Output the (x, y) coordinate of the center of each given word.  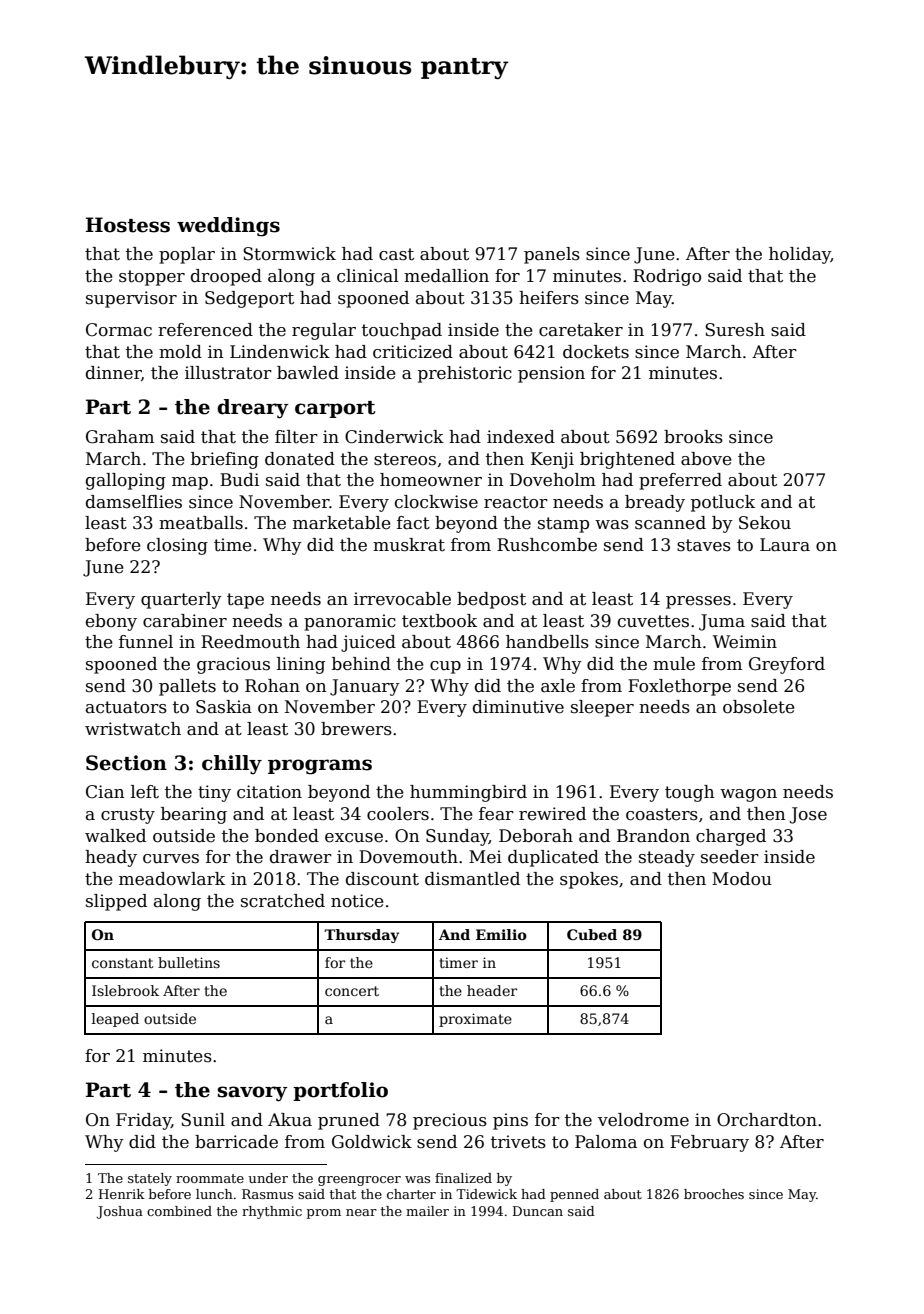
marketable (342, 523)
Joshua (120, 1212)
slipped (116, 902)
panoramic (350, 622)
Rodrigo (667, 277)
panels (552, 255)
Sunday (457, 837)
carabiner (185, 621)
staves (704, 545)
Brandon (653, 836)
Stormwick (289, 254)
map (190, 483)
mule (674, 664)
